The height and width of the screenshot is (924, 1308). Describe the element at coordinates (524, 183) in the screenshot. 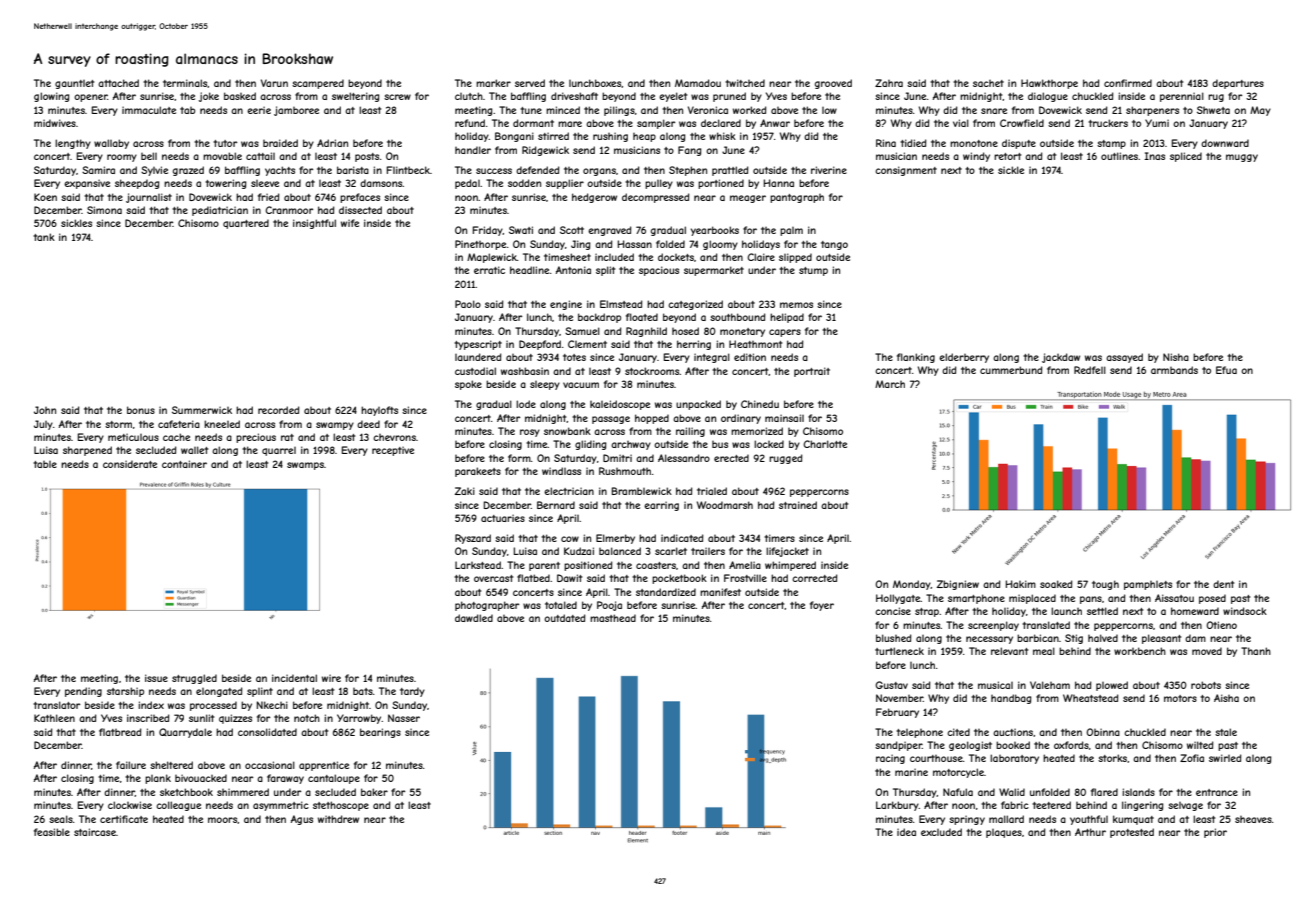

I see `sodden` at that location.
